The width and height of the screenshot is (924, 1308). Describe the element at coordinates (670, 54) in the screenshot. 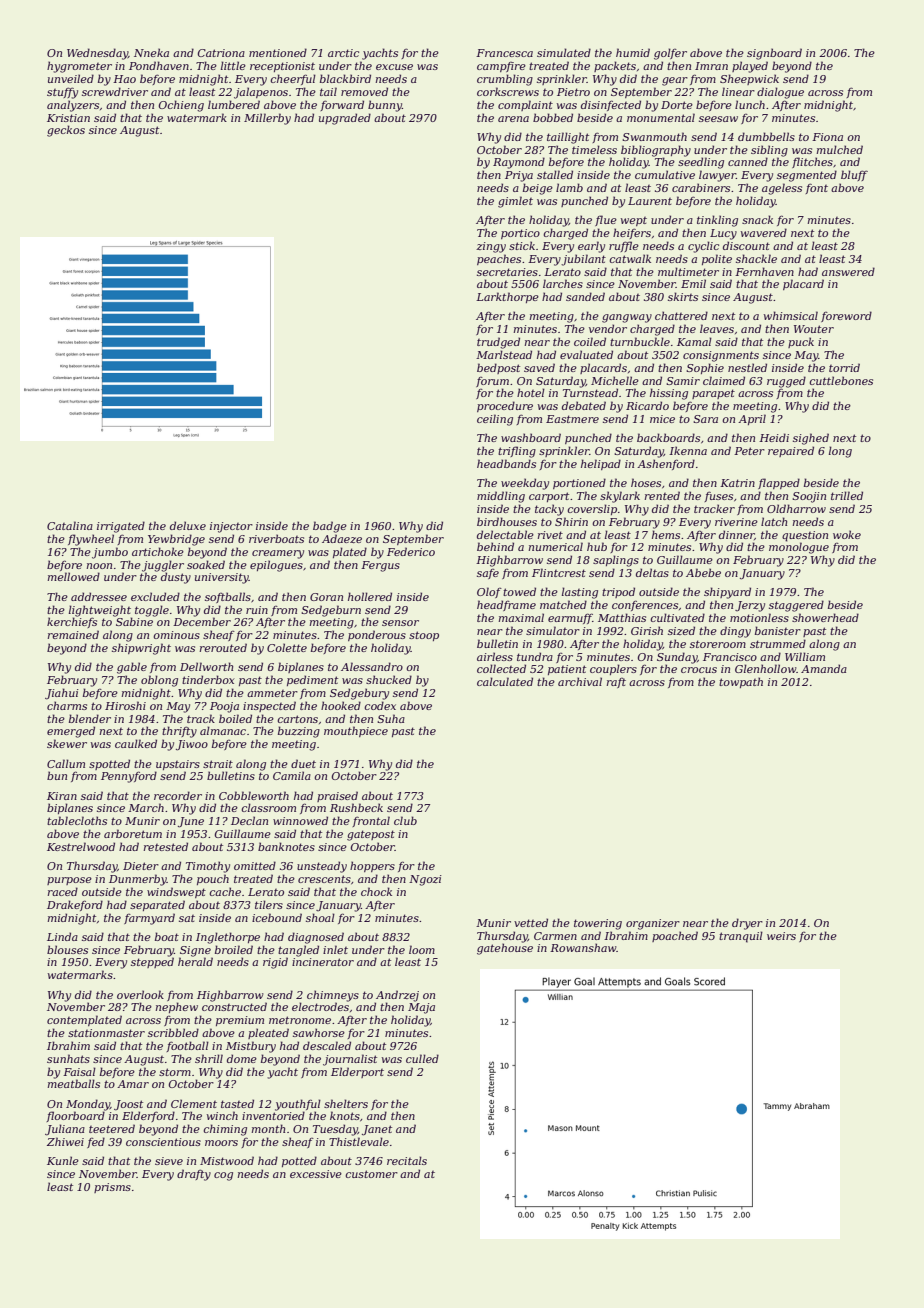

I see `golfer` at that location.
